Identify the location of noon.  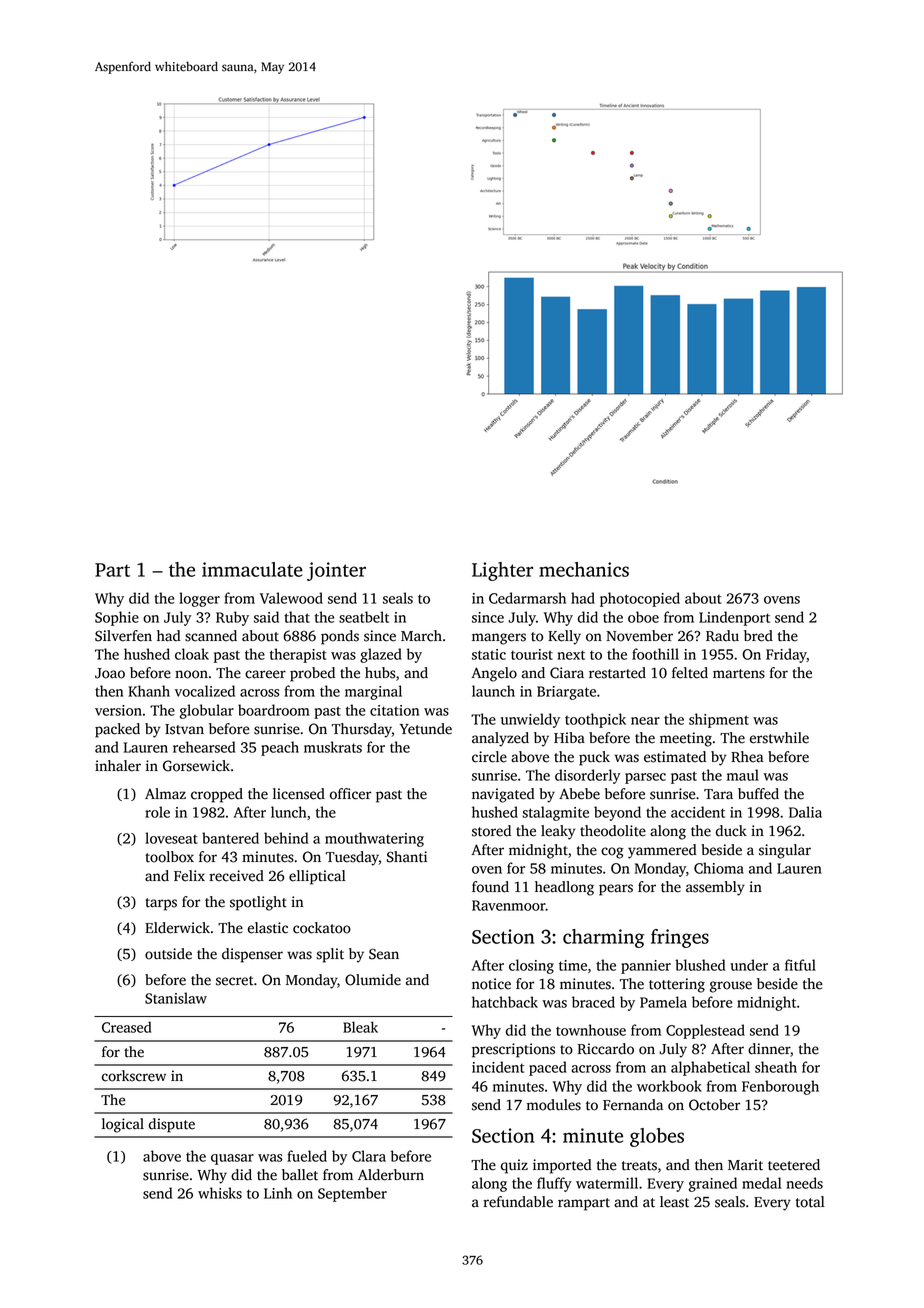
(191, 674).
